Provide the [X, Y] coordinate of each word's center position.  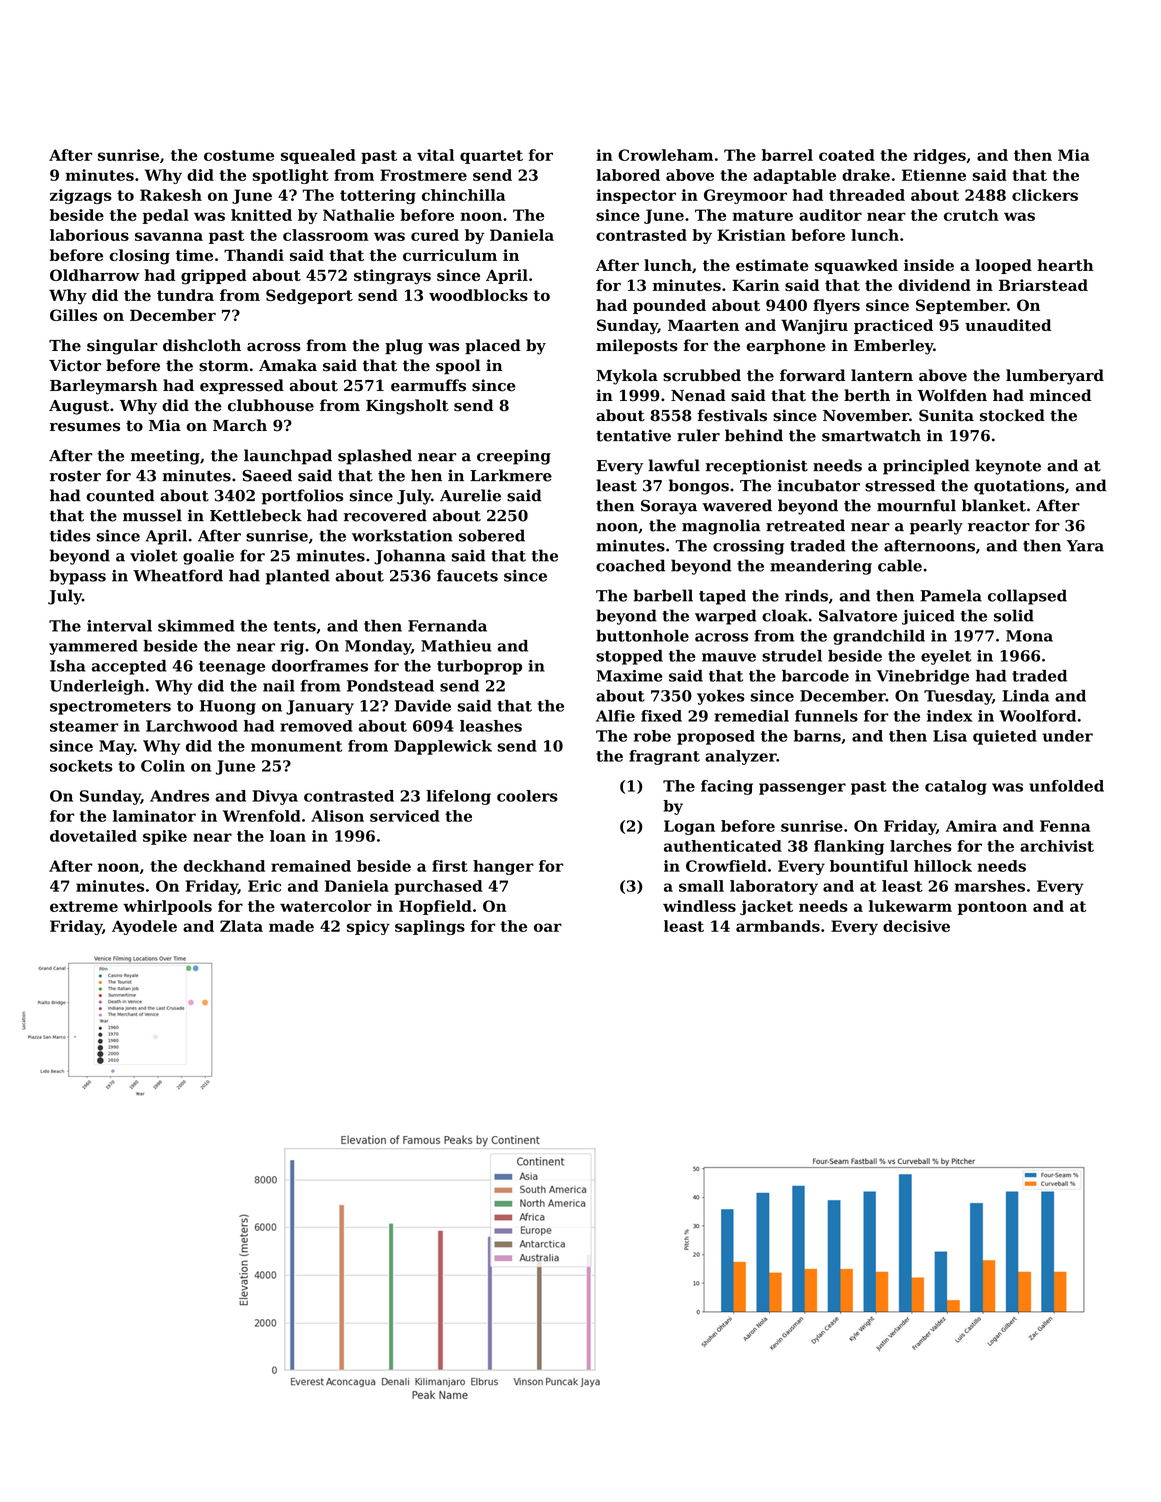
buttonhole [642, 636]
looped [1003, 266]
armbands [778, 926]
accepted [129, 667]
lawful [674, 465]
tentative [633, 435]
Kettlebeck [256, 515]
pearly [936, 527]
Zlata [241, 926]
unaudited [1008, 325]
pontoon [992, 908]
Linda [1025, 696]
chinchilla [464, 195]
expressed [242, 386]
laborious [89, 235]
